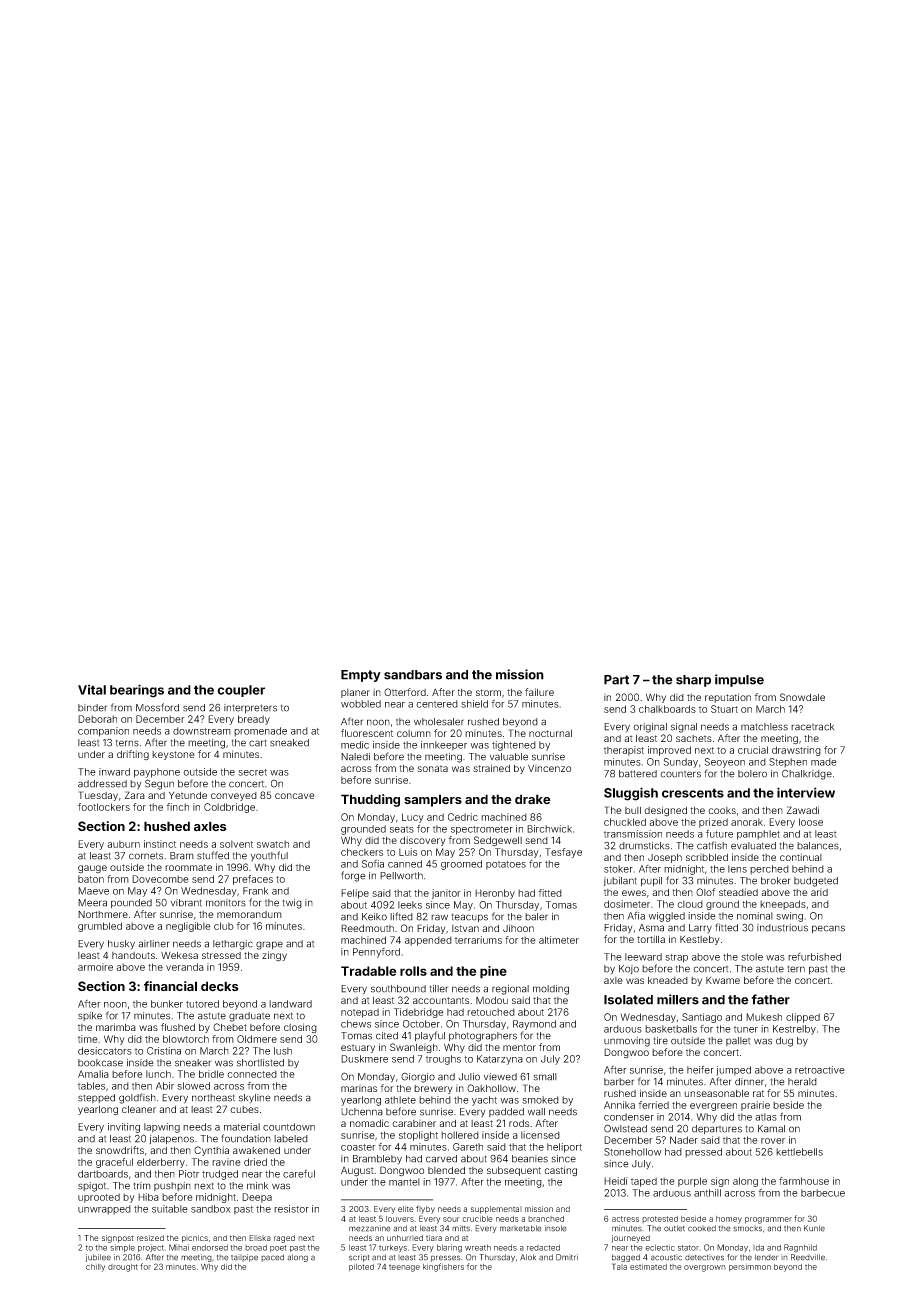 This page has height=1308, width=924. What do you see at coordinates (739, 680) in the page?
I see `impulse` at bounding box center [739, 680].
